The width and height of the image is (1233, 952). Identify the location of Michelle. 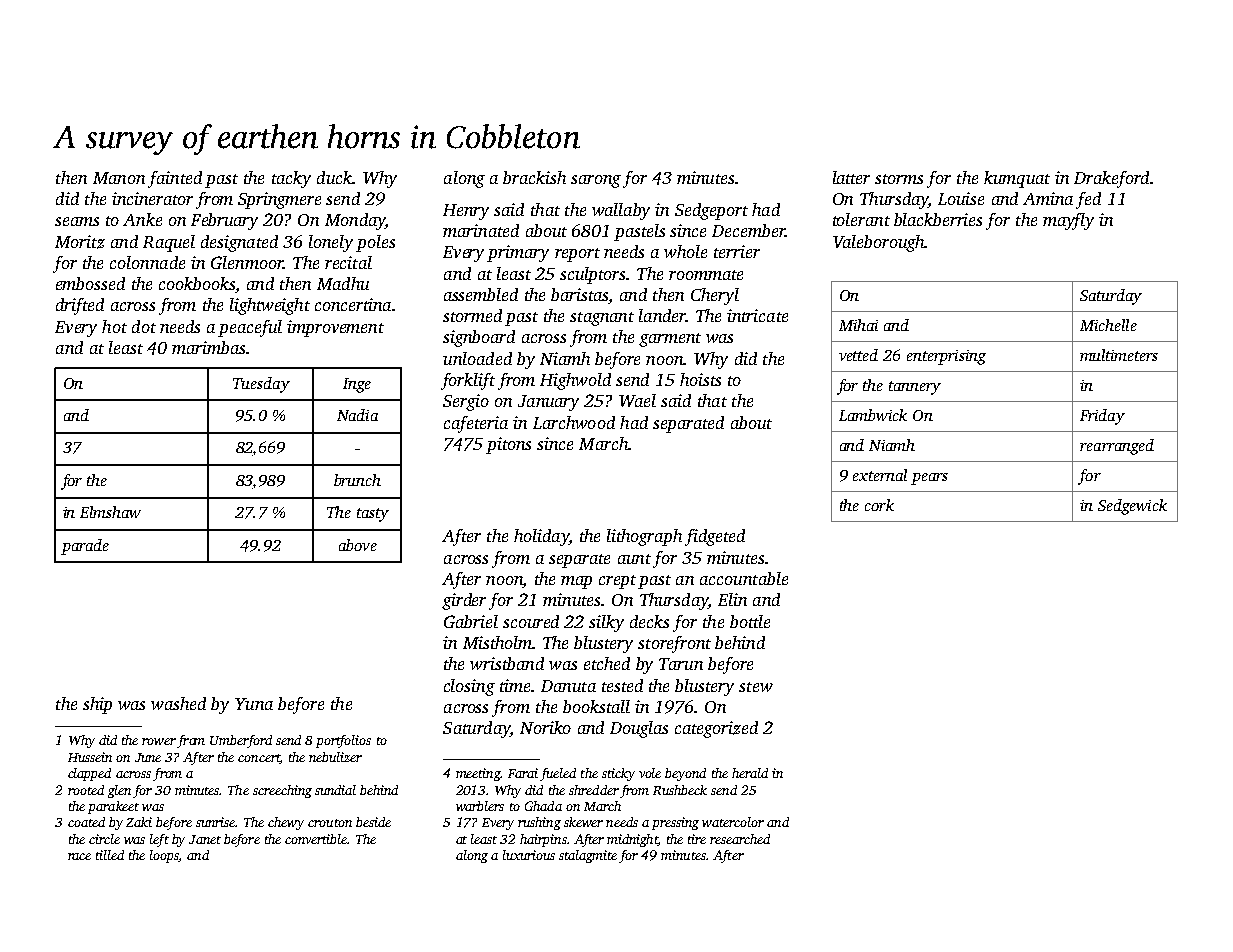
(1108, 325).
